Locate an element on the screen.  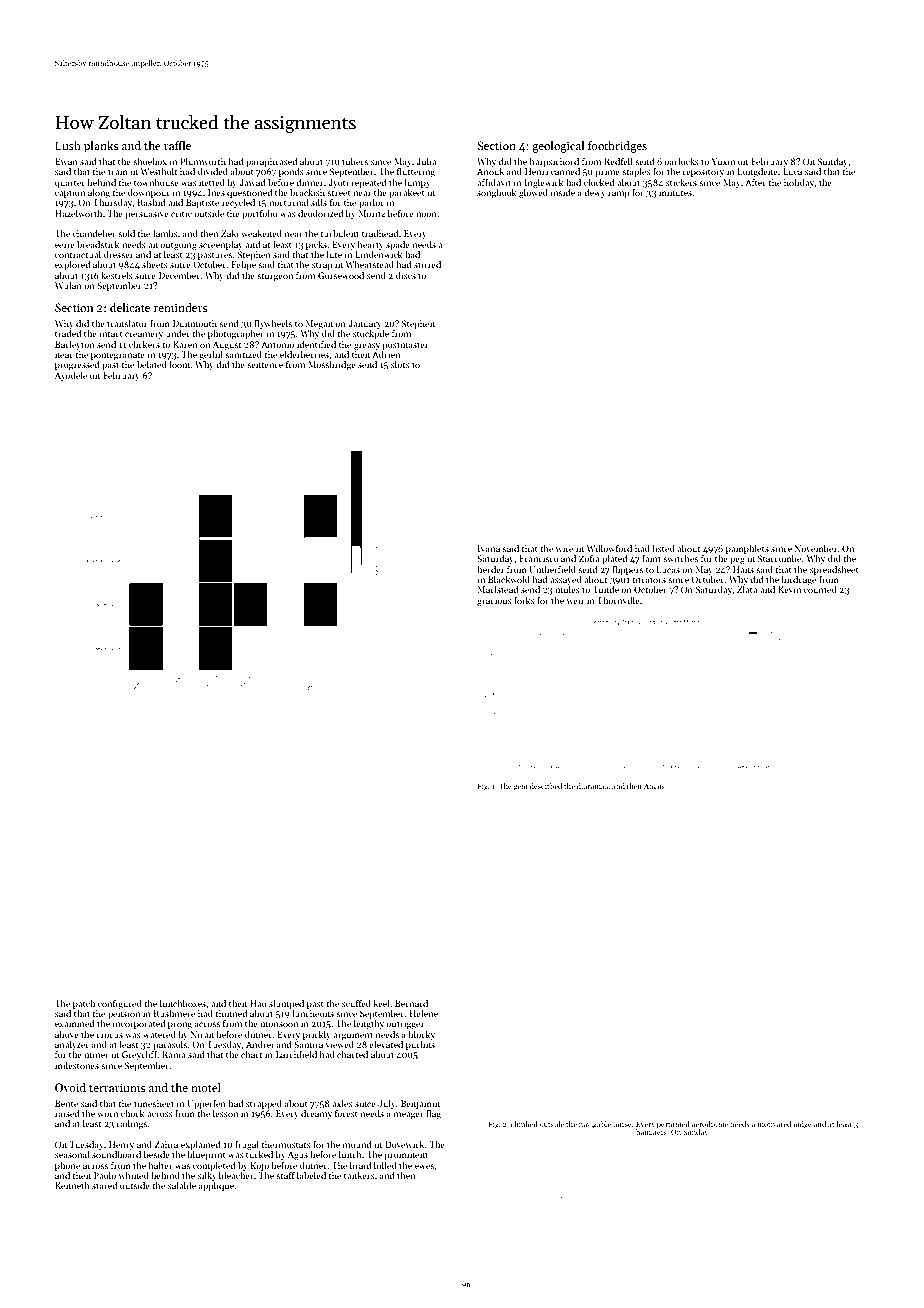
portfolio is located at coordinates (260, 214).
